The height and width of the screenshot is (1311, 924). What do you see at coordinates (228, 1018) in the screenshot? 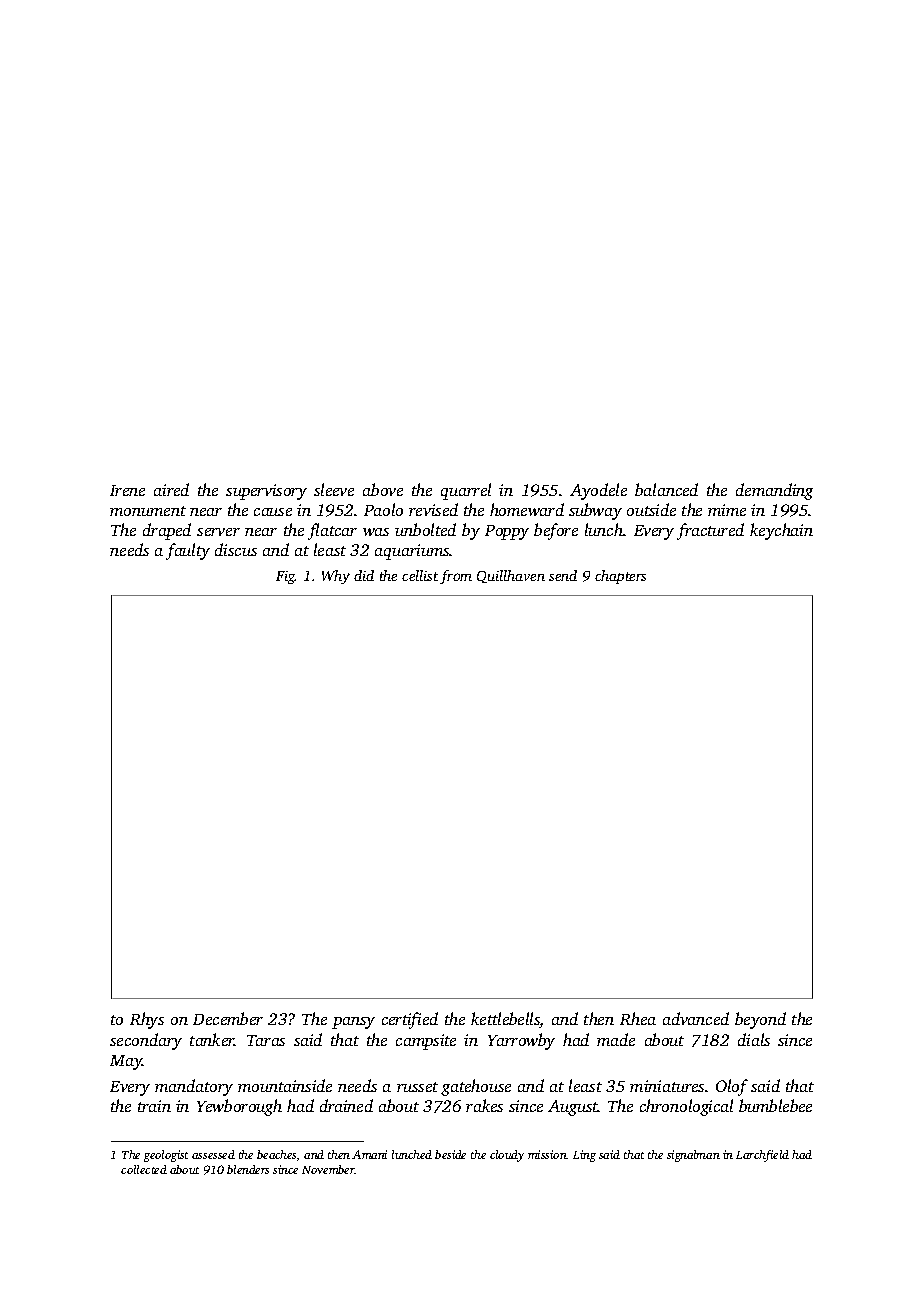
I see `December` at bounding box center [228, 1018].
